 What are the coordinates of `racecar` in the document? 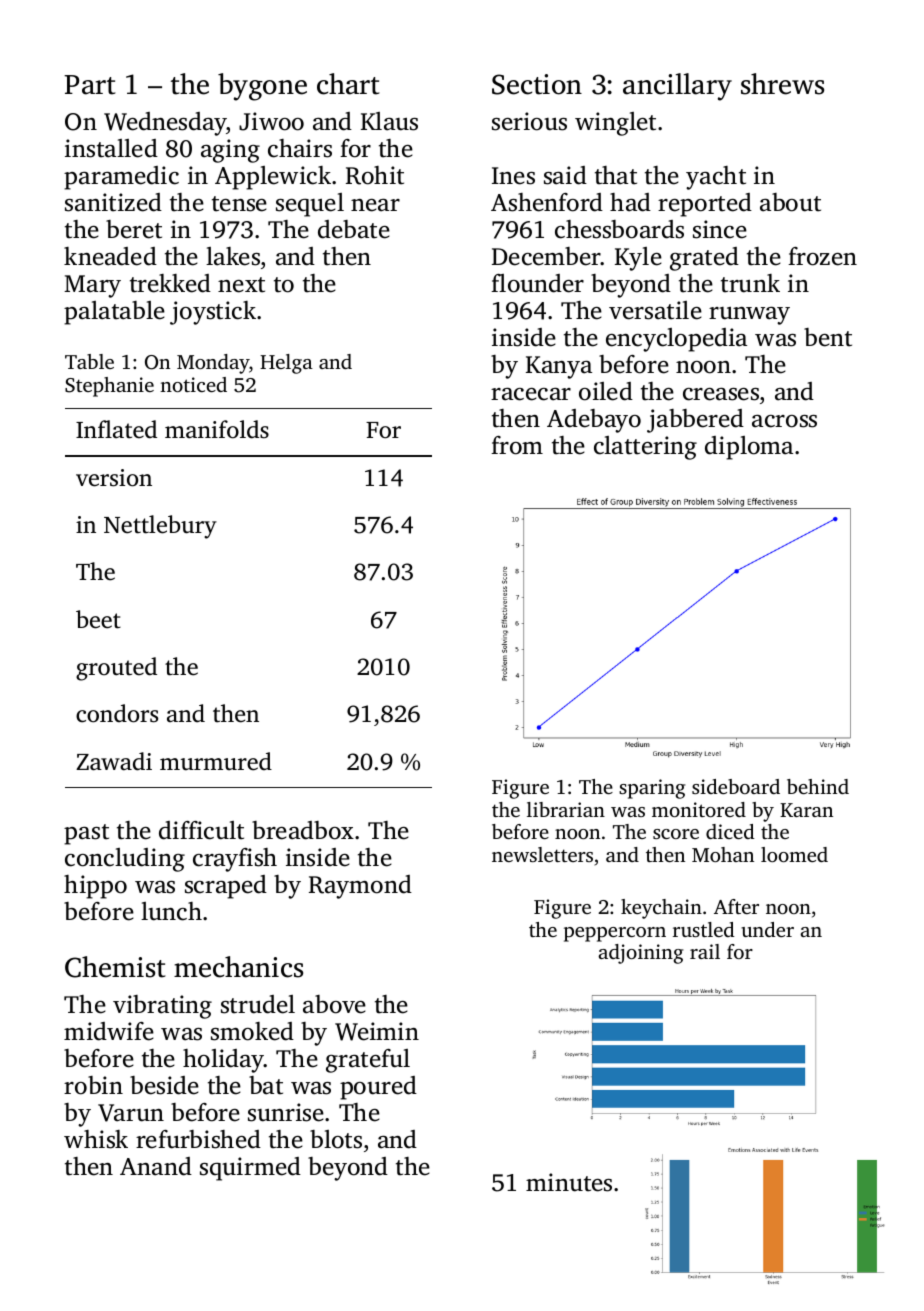 It's located at (531, 394).
